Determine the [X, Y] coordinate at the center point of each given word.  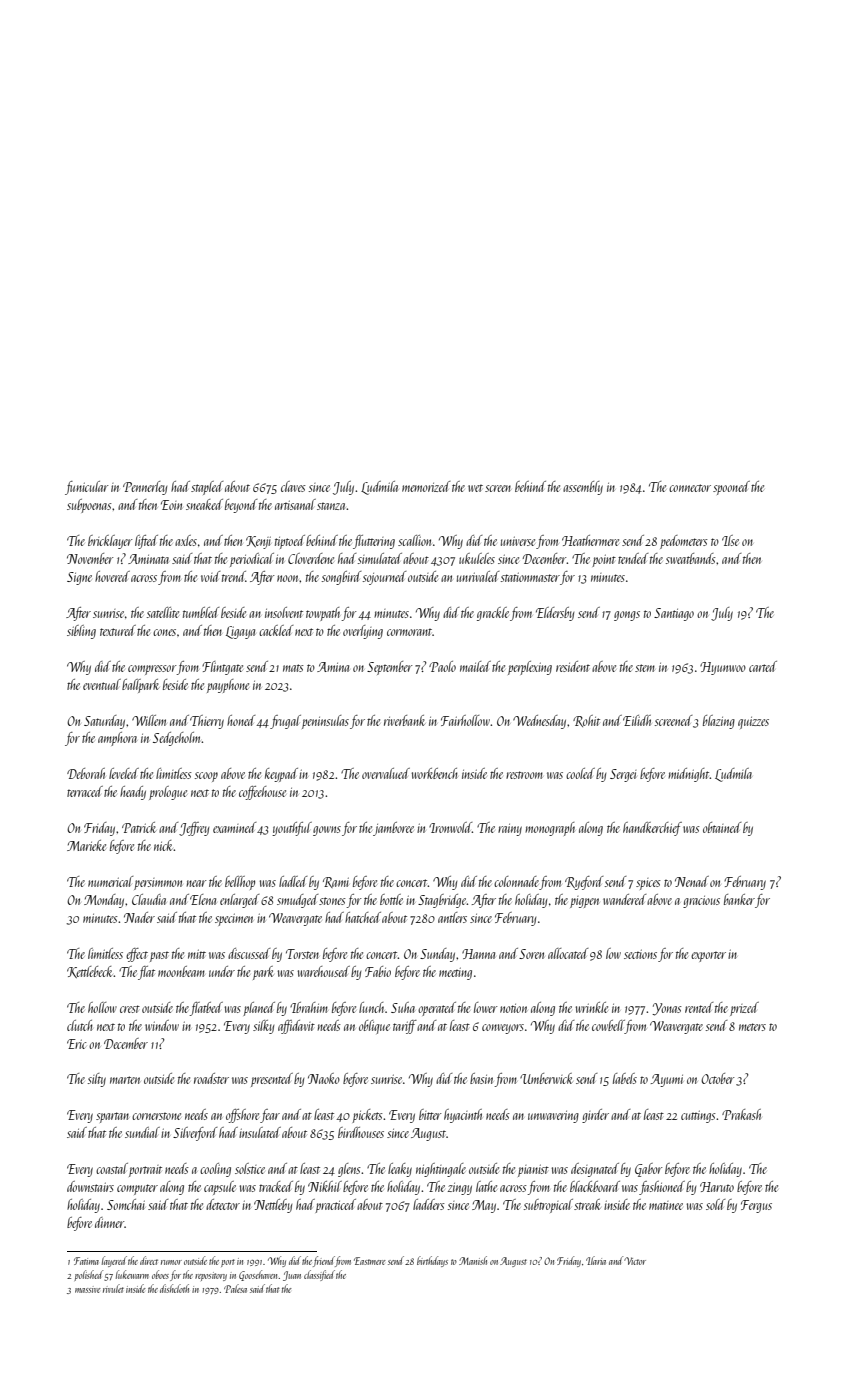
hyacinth [463, 1116]
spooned [731, 488]
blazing [719, 722]
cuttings [698, 1116]
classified [319, 1275]
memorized [426, 486]
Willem [149, 720]
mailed [475, 666]
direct [149, 1260]
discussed [249, 953]
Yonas [667, 1009]
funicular [87, 488]
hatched [363, 917]
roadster [211, 1078]
